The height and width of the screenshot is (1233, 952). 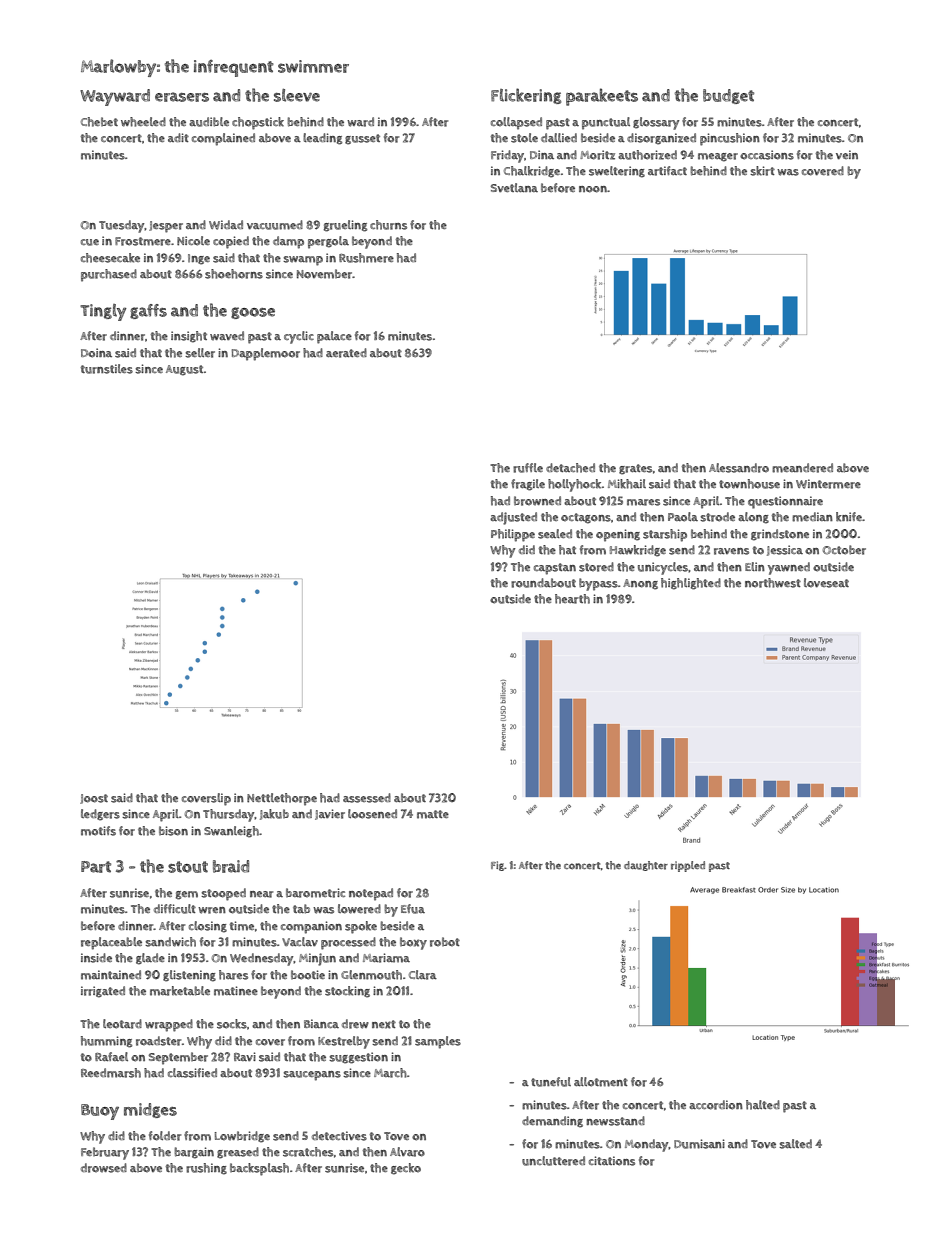 What do you see at coordinates (107, 369) in the screenshot?
I see `turnstiles` at bounding box center [107, 369].
